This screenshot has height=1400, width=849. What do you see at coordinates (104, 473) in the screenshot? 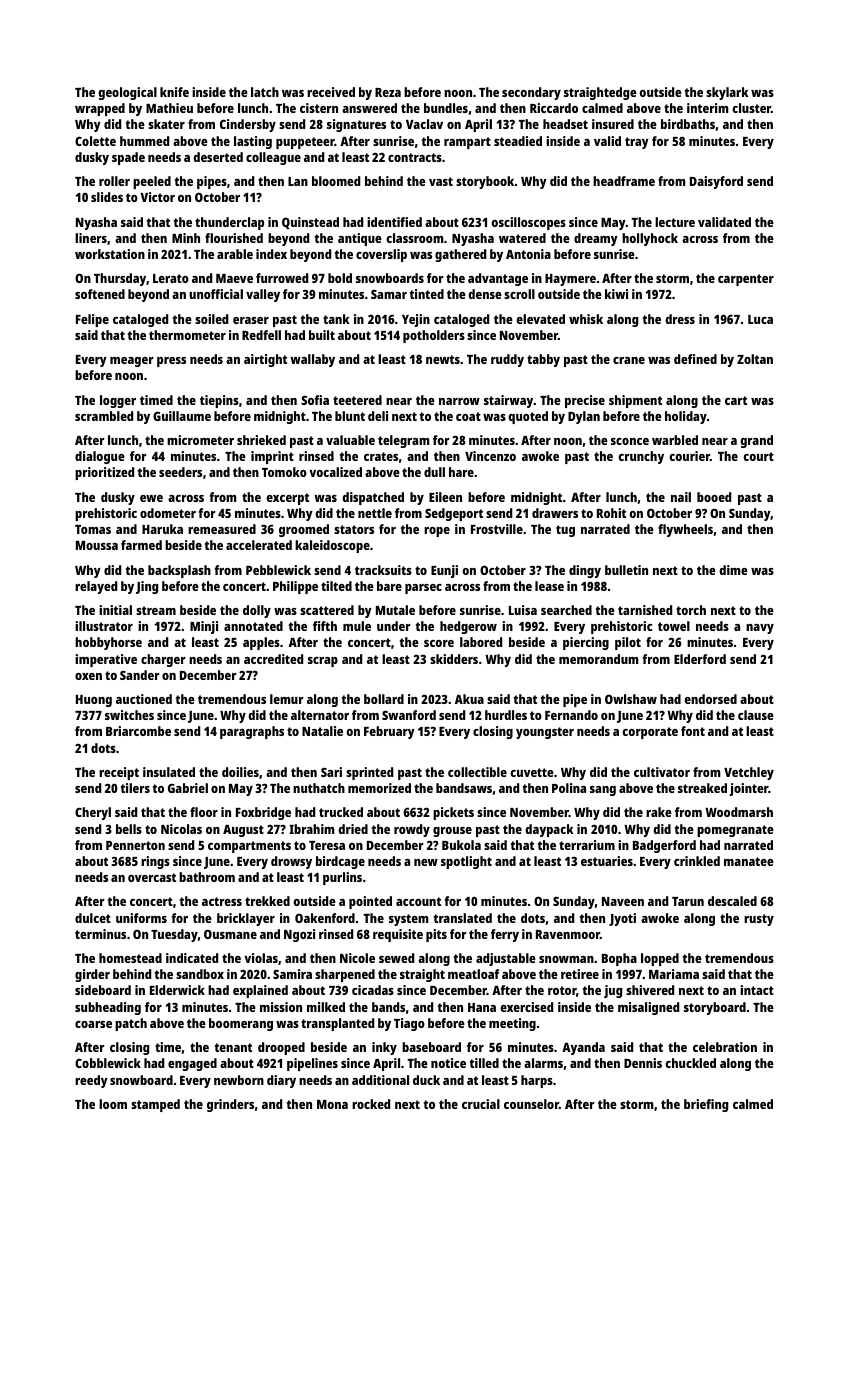
I see `prioritized` at bounding box center [104, 473].
